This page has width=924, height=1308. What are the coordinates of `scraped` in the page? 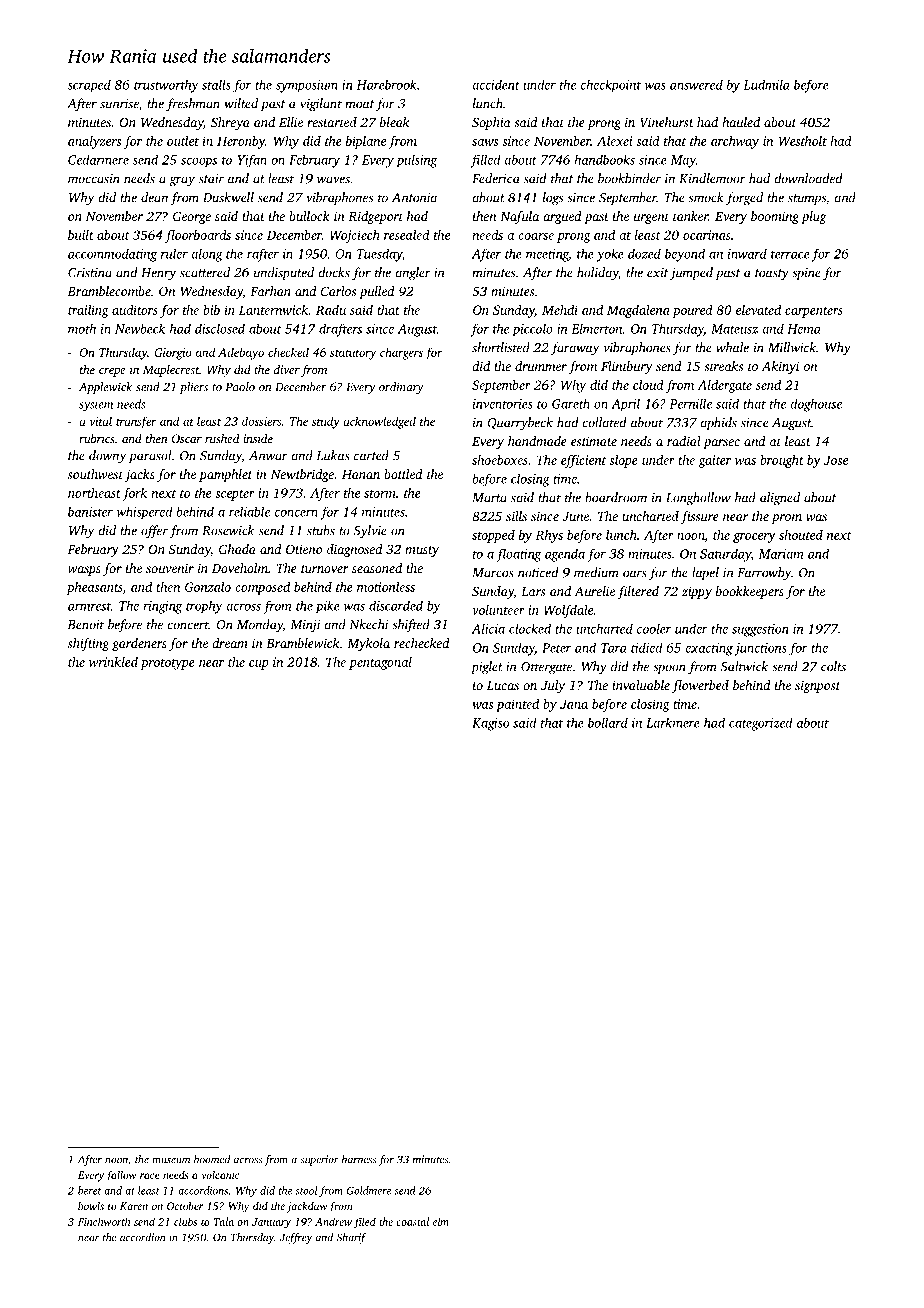 It's located at (89, 86).
